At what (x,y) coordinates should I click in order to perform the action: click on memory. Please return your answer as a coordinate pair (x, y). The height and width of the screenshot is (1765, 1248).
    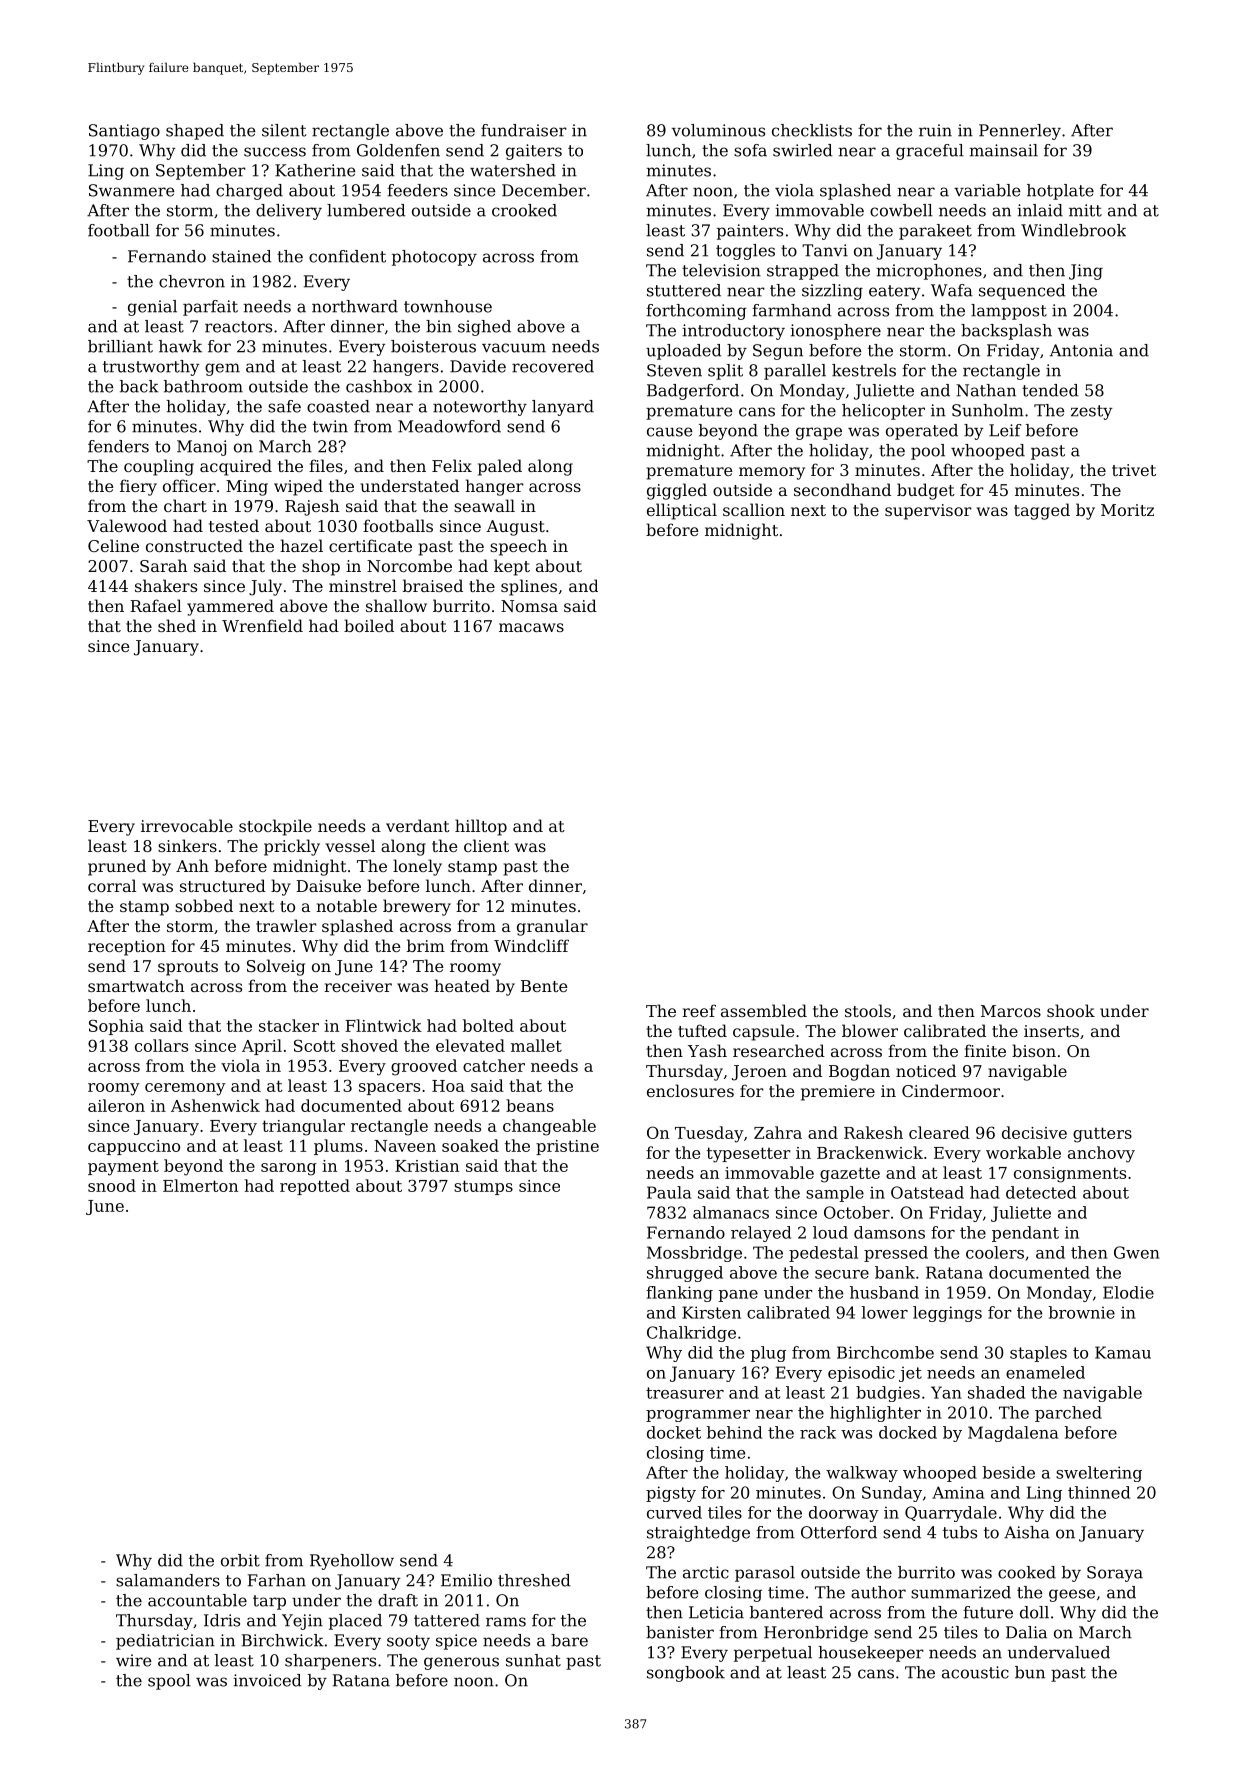
    Looking at the image, I should click on (772, 473).
